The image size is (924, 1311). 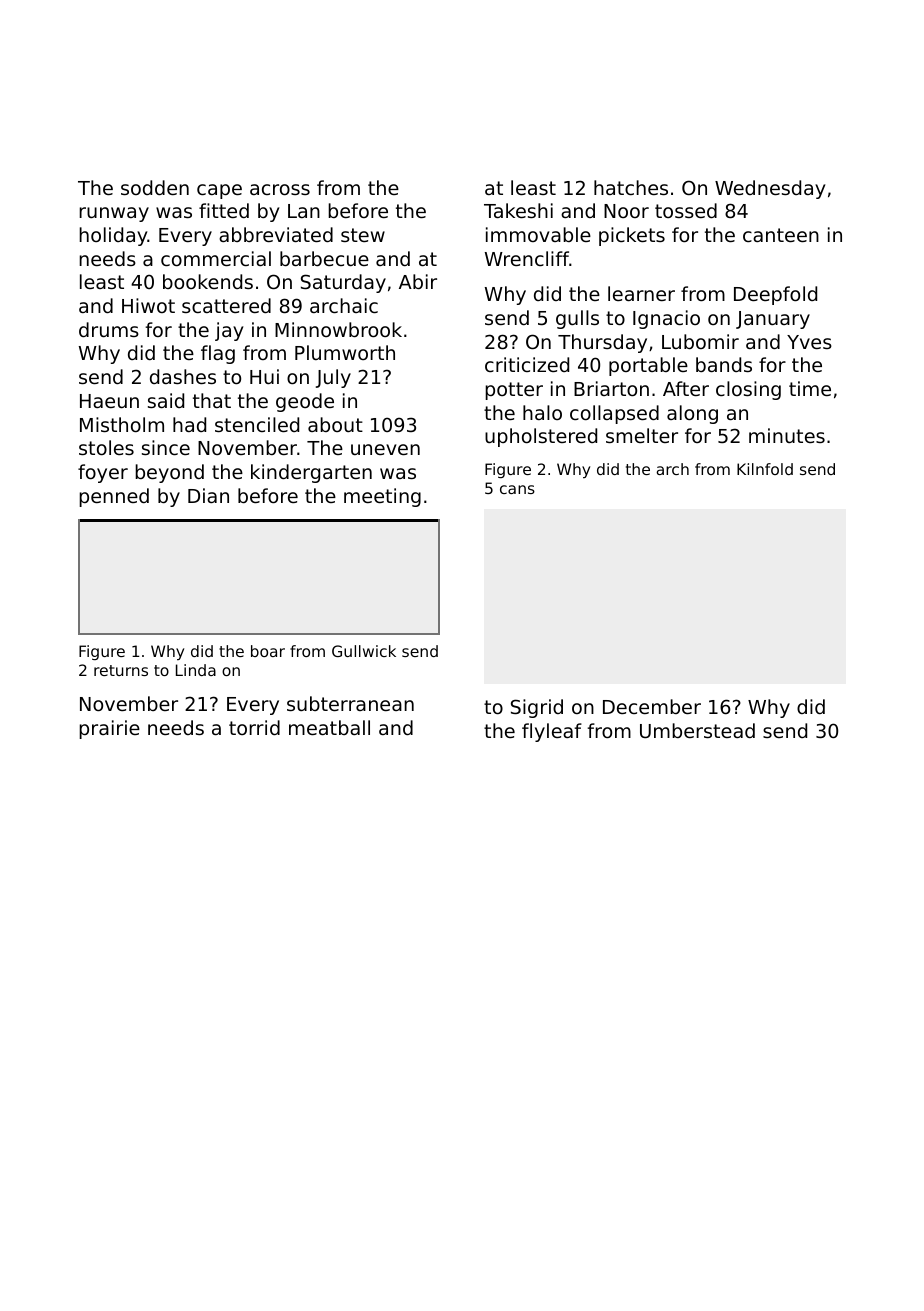 What do you see at coordinates (254, 727) in the screenshot?
I see `torrid` at bounding box center [254, 727].
